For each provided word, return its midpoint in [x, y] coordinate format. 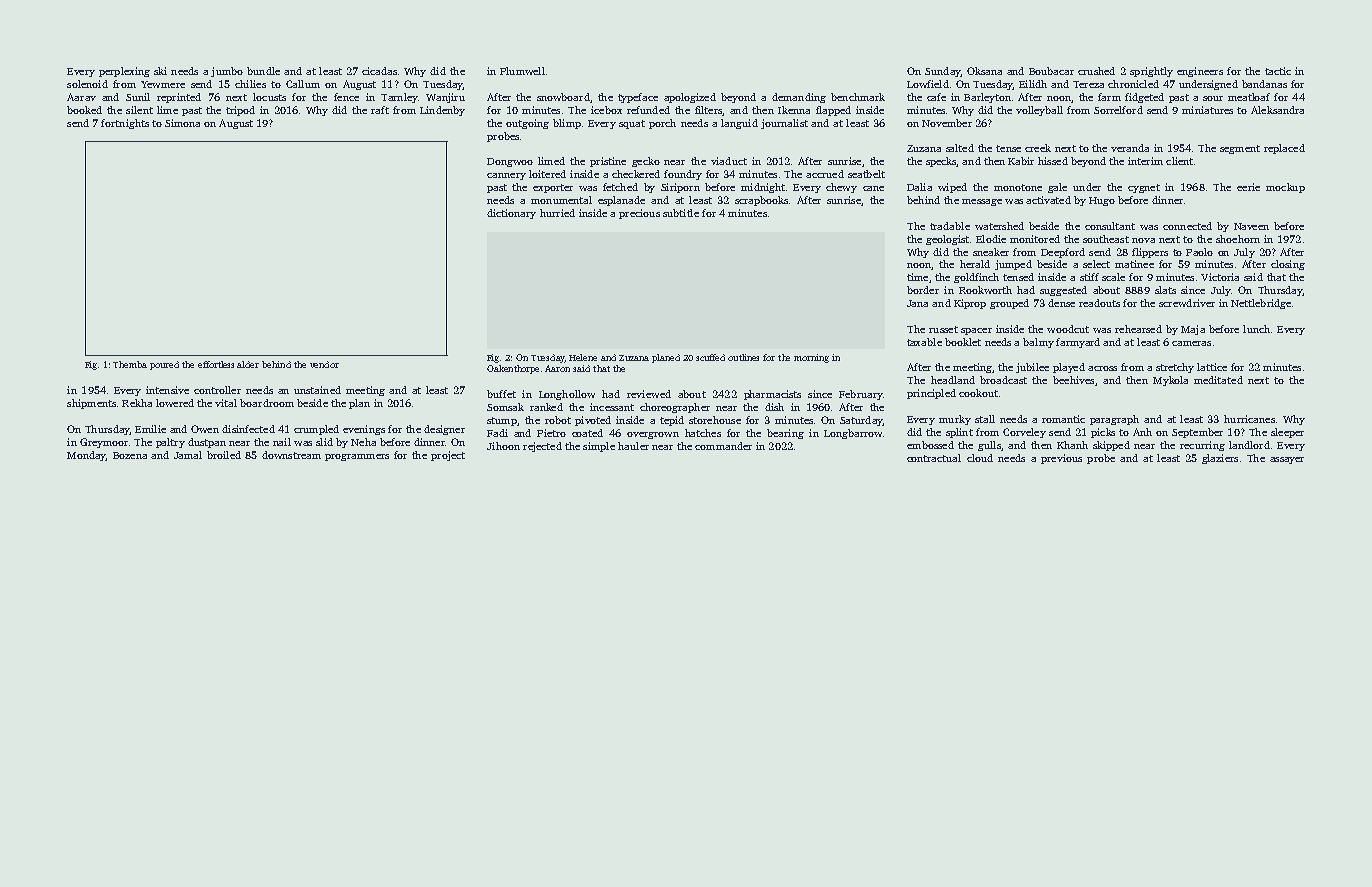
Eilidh [1033, 84]
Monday [86, 456]
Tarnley [399, 98]
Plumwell [522, 71]
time [917, 277]
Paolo [1199, 252]
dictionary [511, 214]
